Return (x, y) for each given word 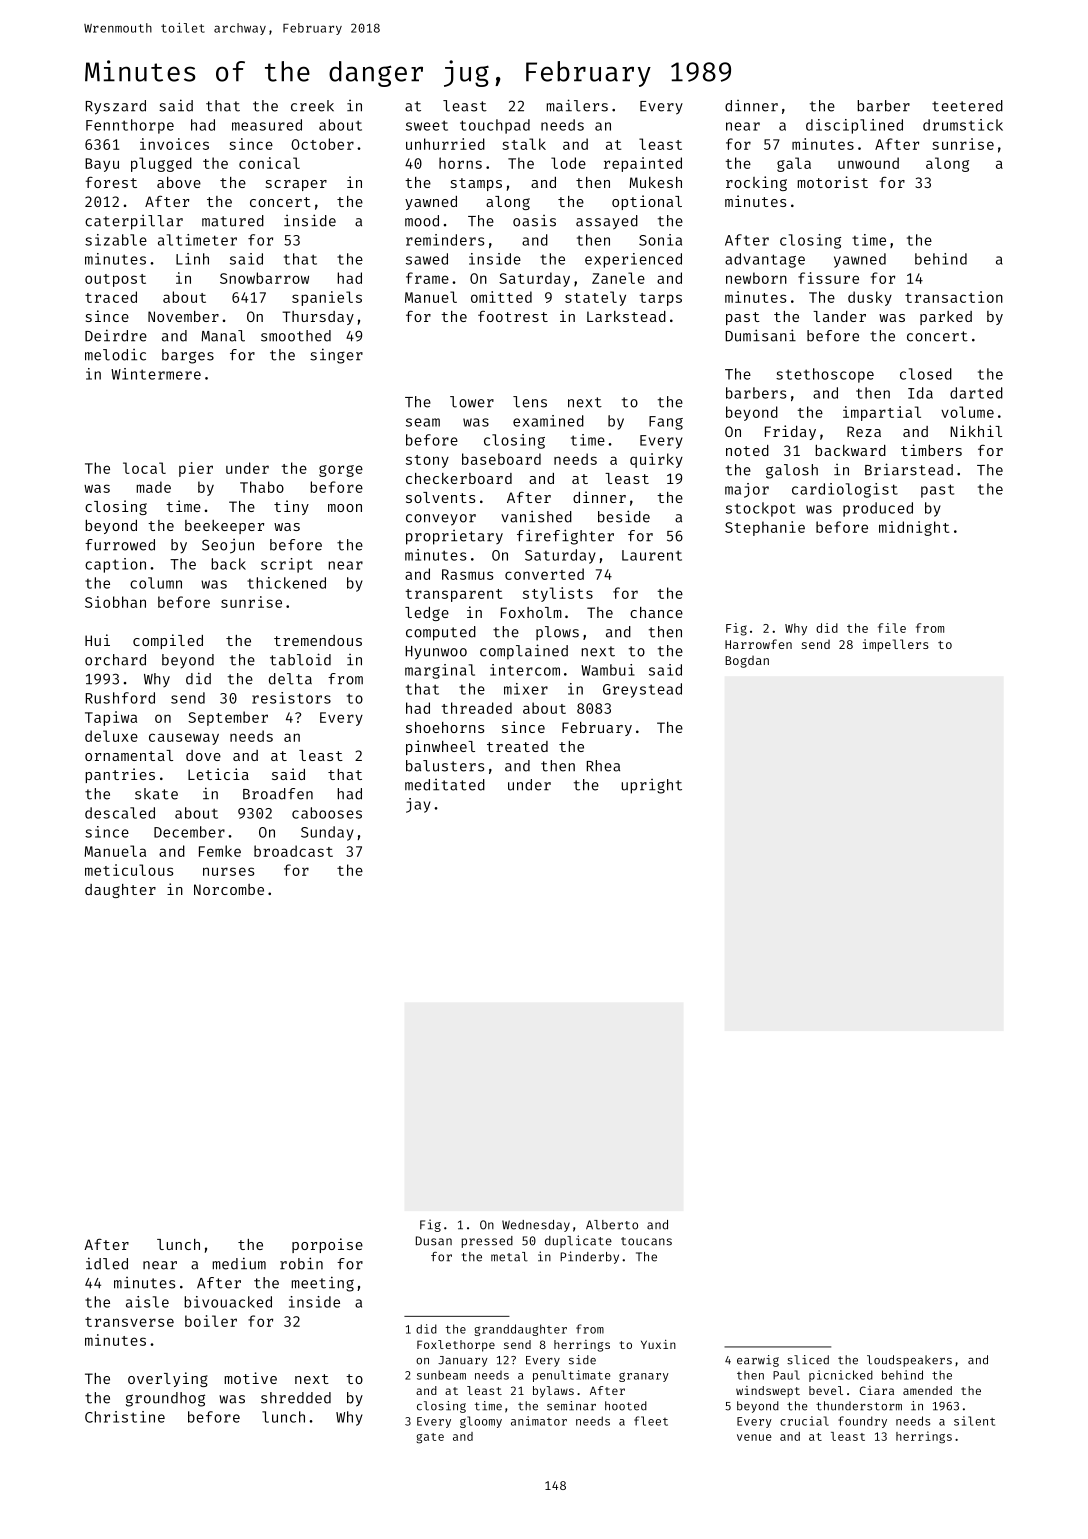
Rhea (603, 766)
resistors (291, 698)
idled (107, 1263)
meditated (445, 785)
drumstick (963, 125)
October (322, 144)
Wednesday (536, 1226)
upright (651, 786)
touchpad (495, 126)
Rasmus (467, 574)
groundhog (165, 1399)
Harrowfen (758, 644)
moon (345, 508)
